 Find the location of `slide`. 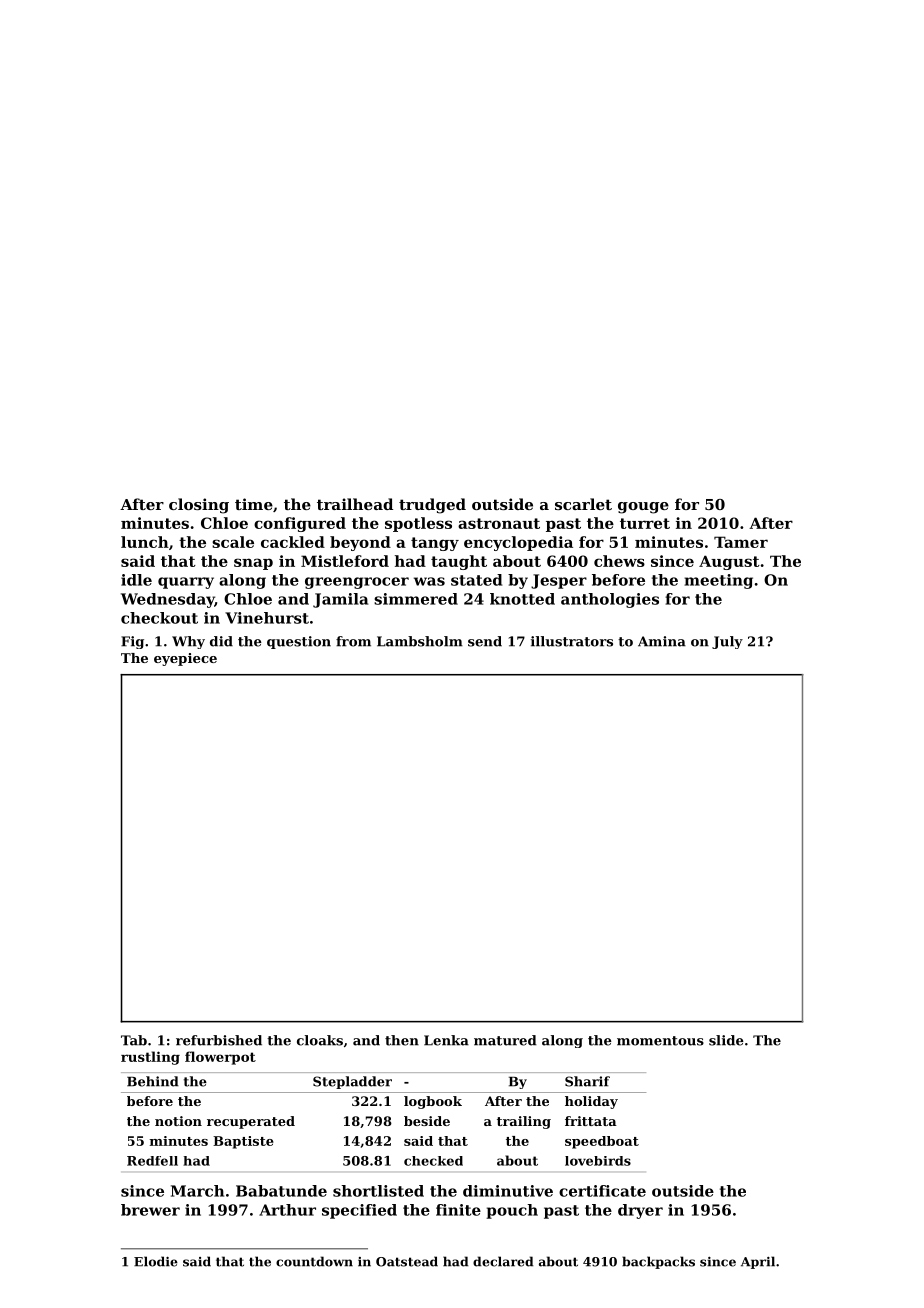

slide is located at coordinates (726, 1040).
